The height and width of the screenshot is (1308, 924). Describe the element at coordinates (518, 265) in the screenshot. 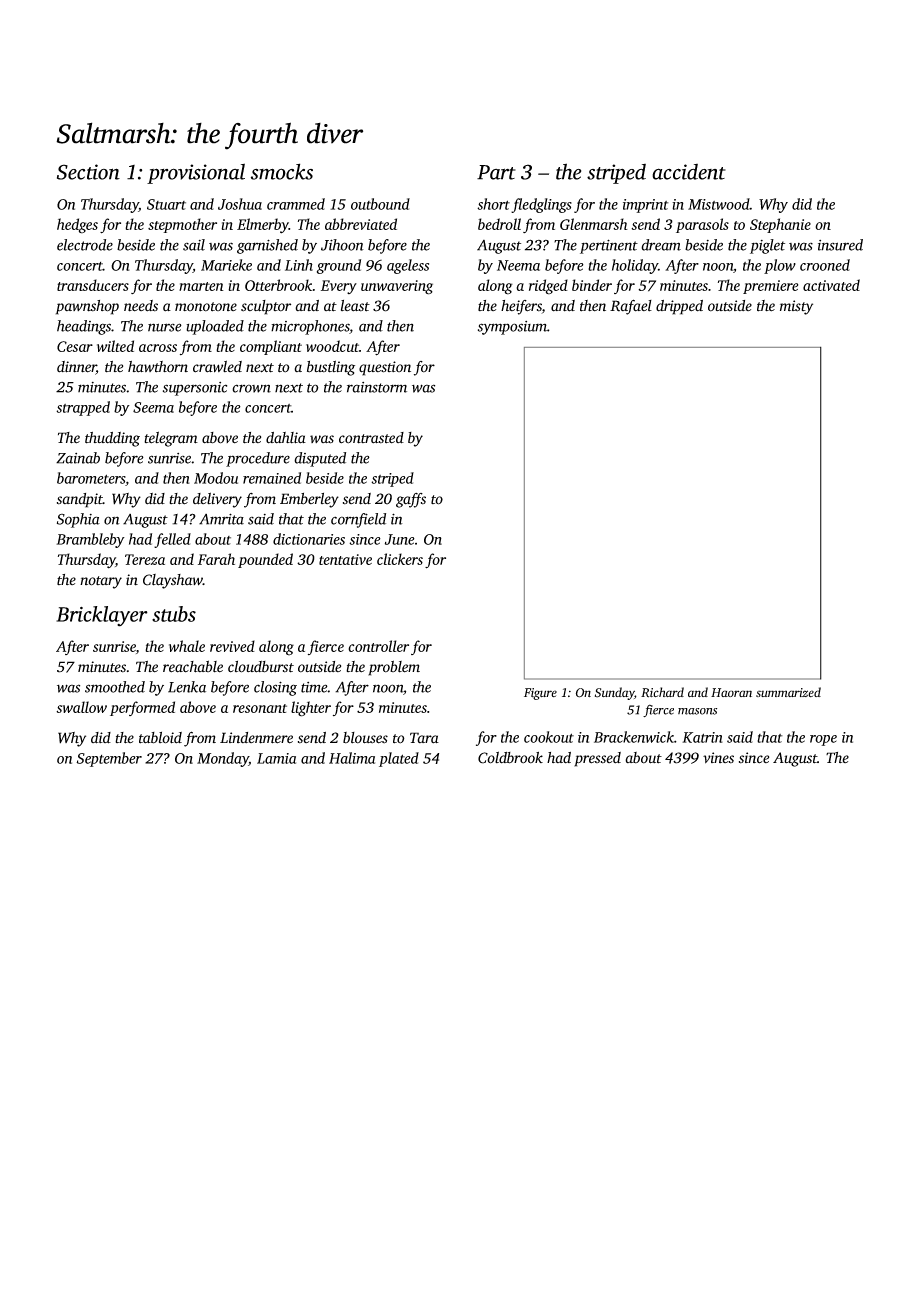

I see `Neema` at that location.
